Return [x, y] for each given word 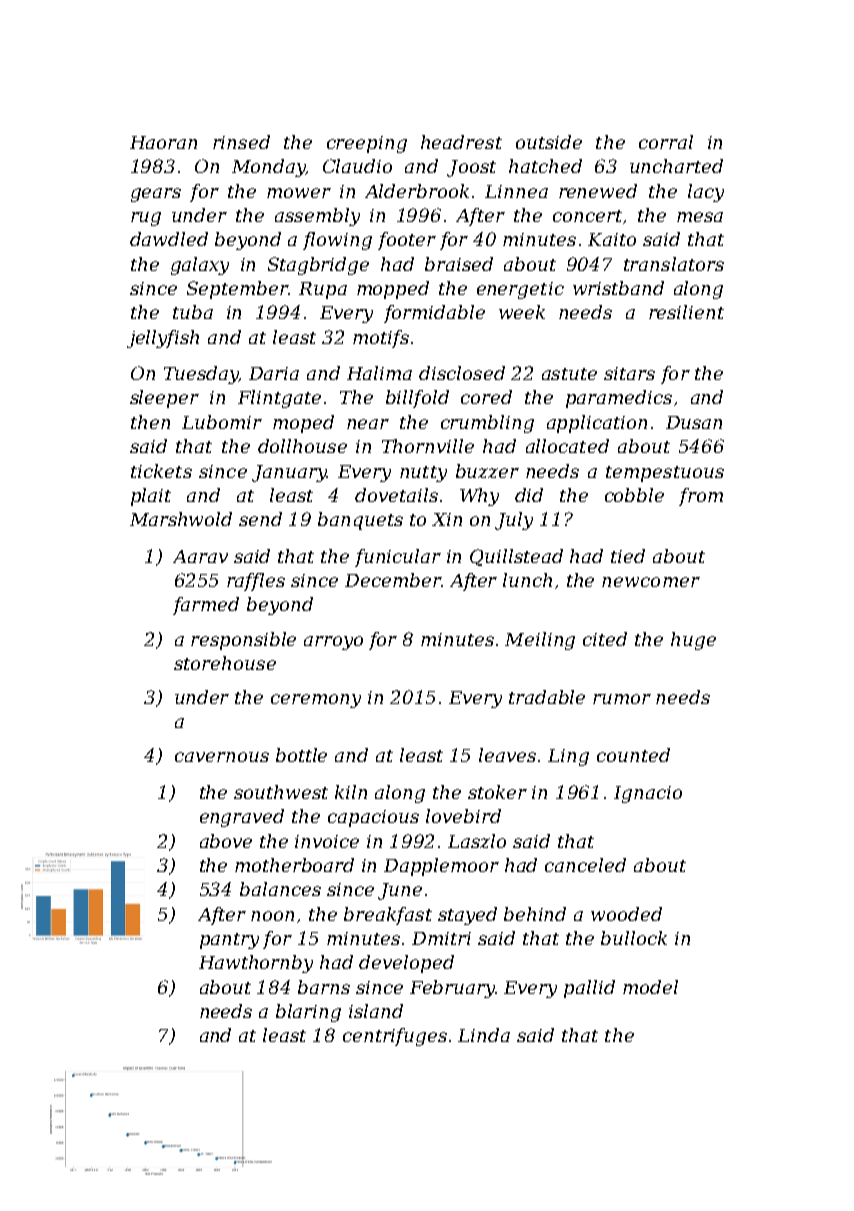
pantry [229, 941]
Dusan [694, 422]
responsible [243, 641]
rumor [622, 699]
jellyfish [163, 339]
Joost [471, 168]
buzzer [487, 471]
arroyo [333, 643]
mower [299, 193]
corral [666, 142]
